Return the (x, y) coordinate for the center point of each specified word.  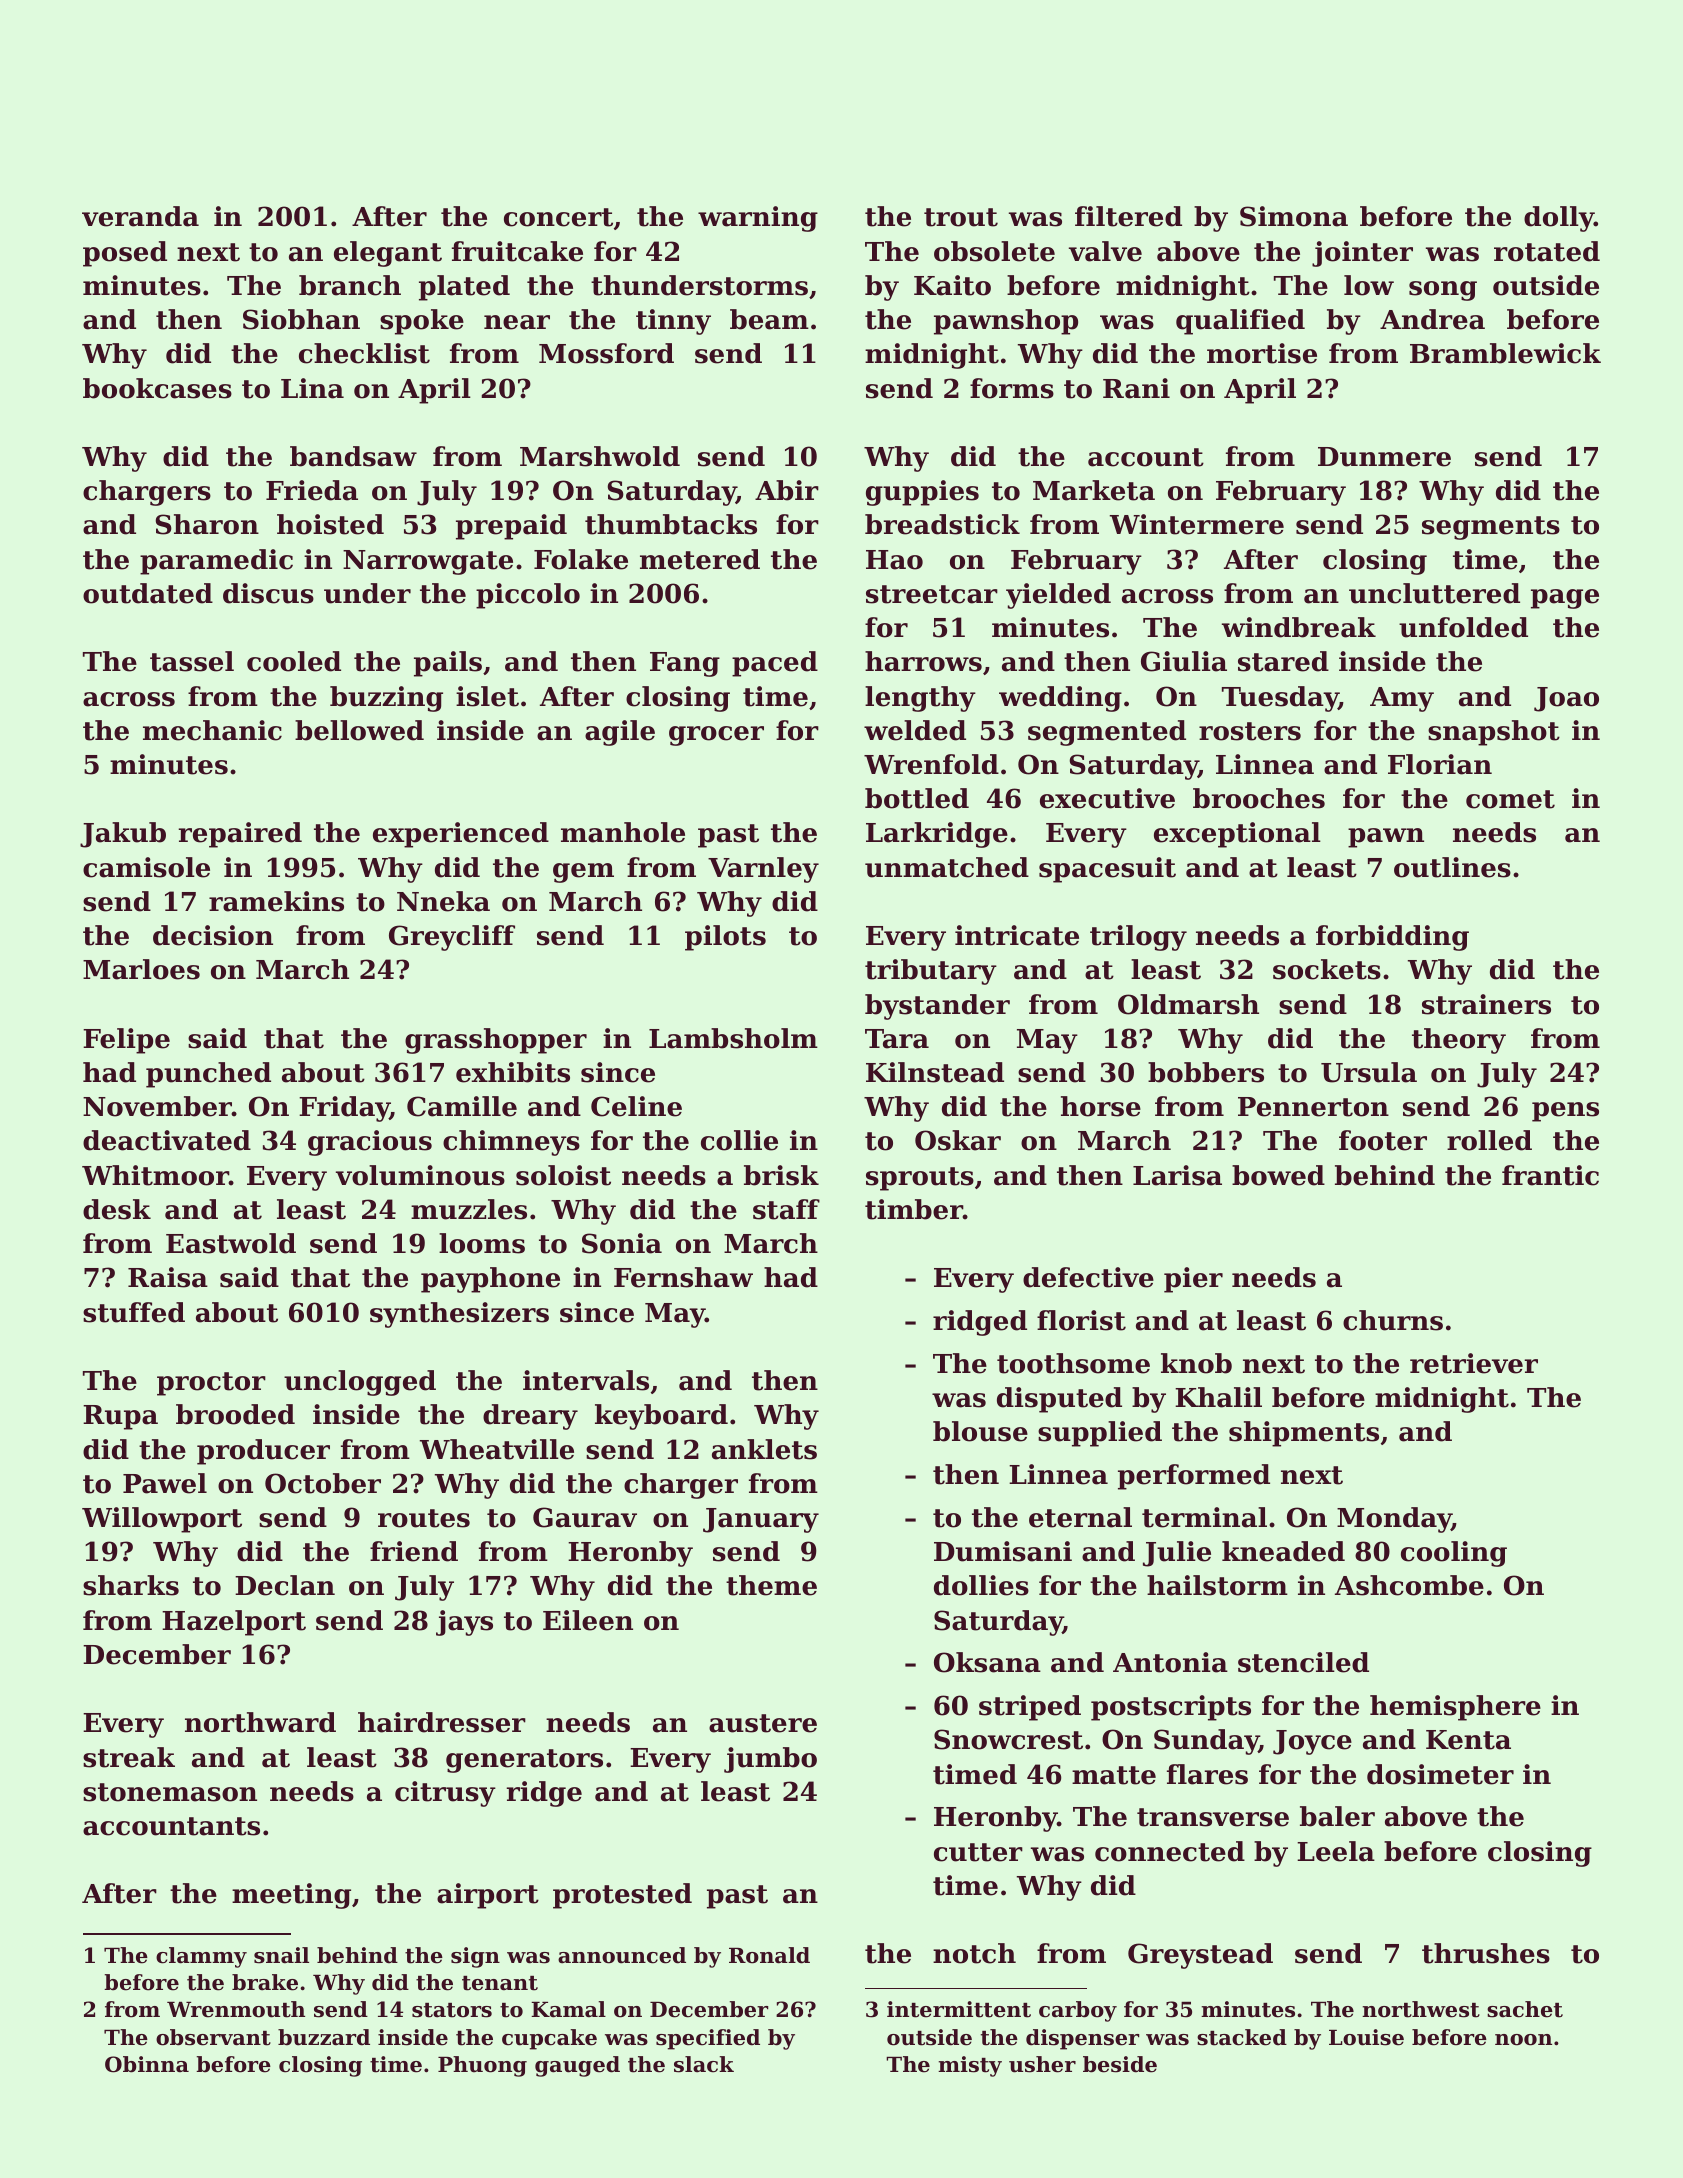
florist (1081, 1320)
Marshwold (600, 456)
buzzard (324, 2037)
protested (622, 1896)
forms (1012, 388)
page (1565, 599)
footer (1383, 1140)
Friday (344, 1109)
